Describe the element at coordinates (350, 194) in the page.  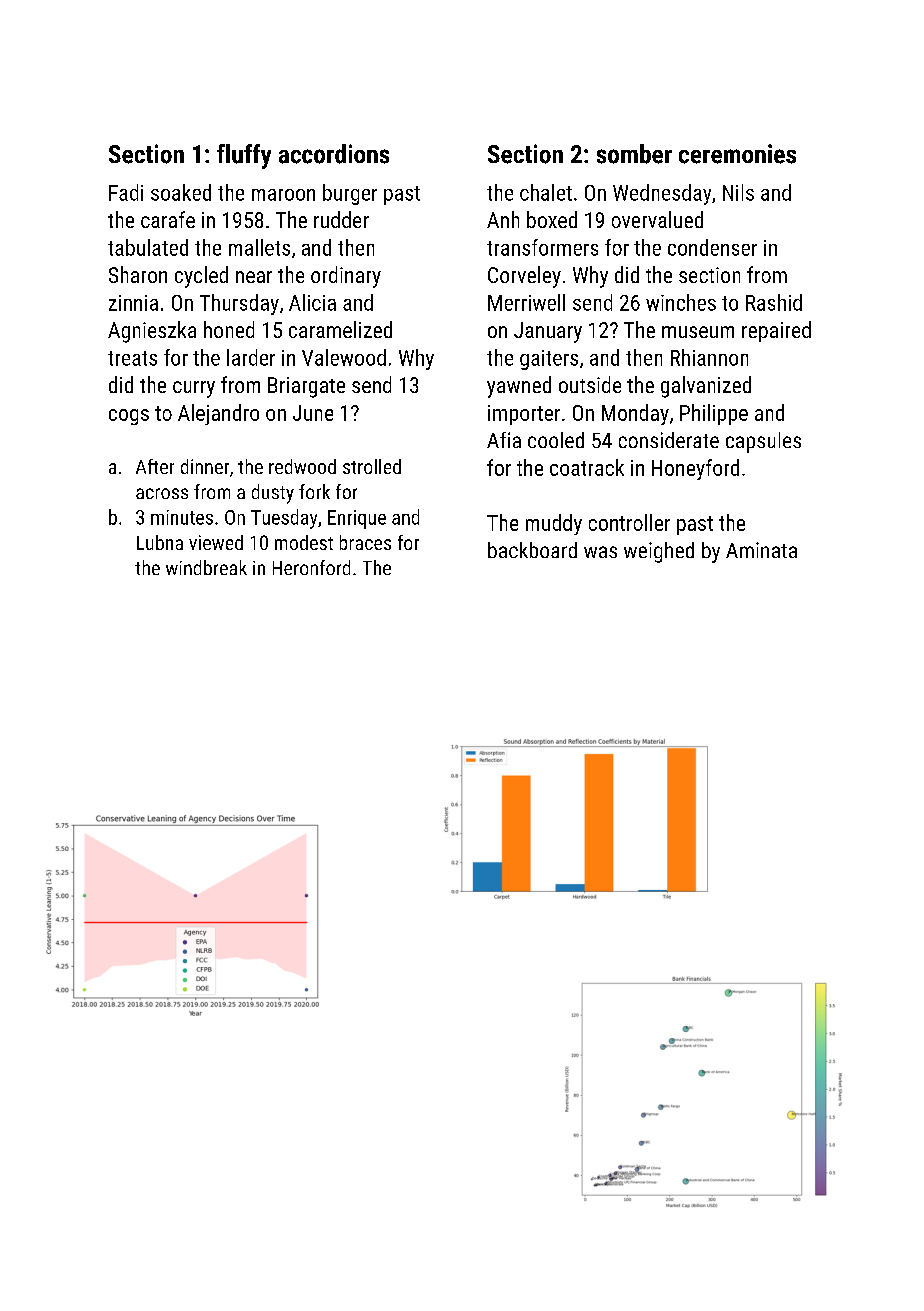
I see `burger` at that location.
